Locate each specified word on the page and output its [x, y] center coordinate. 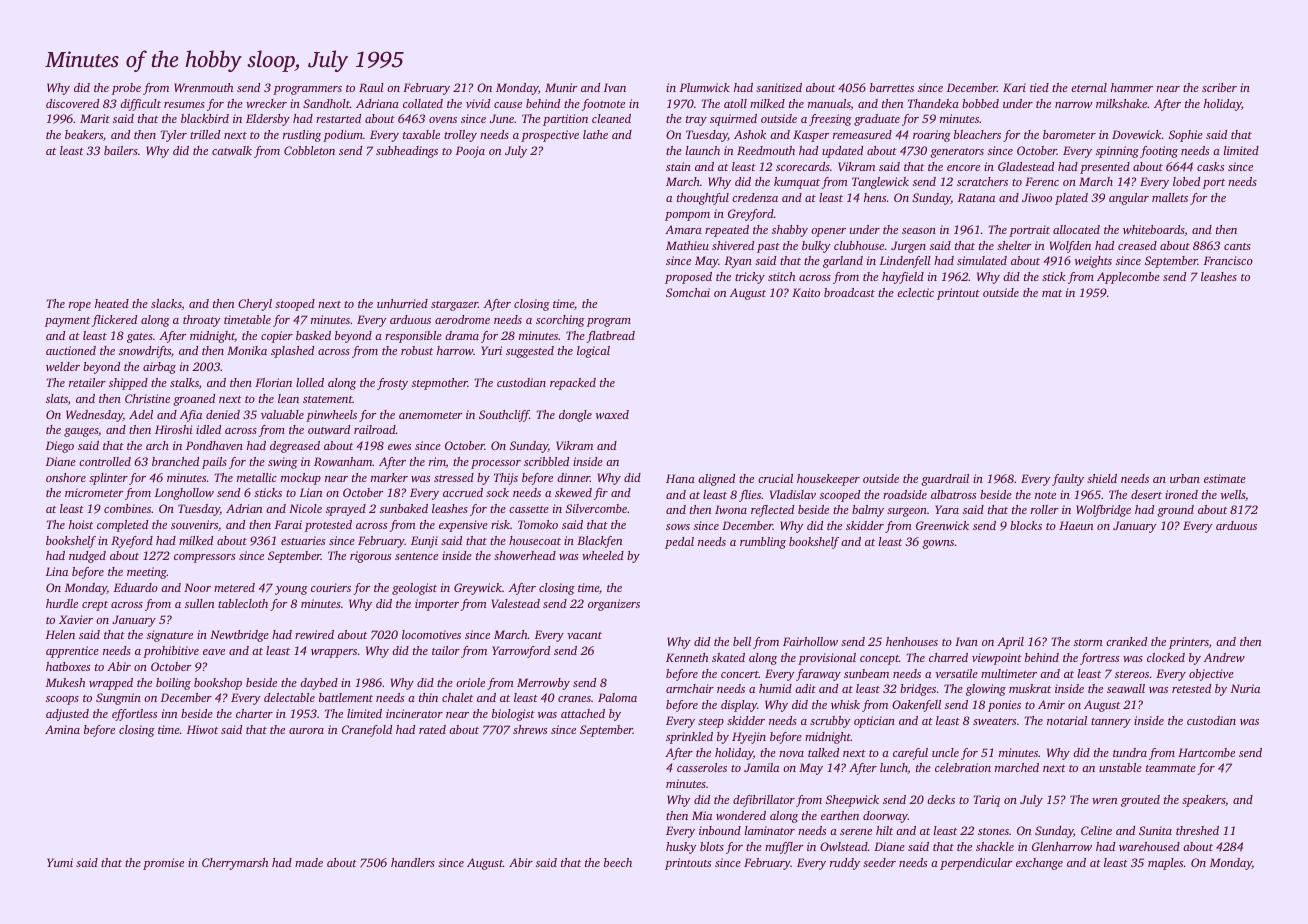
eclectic [915, 292]
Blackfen [599, 542]
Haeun [1076, 525]
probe [126, 89]
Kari [1014, 87]
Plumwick [705, 87]
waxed [612, 414]
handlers [413, 862]
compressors [204, 558]
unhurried [402, 303]
